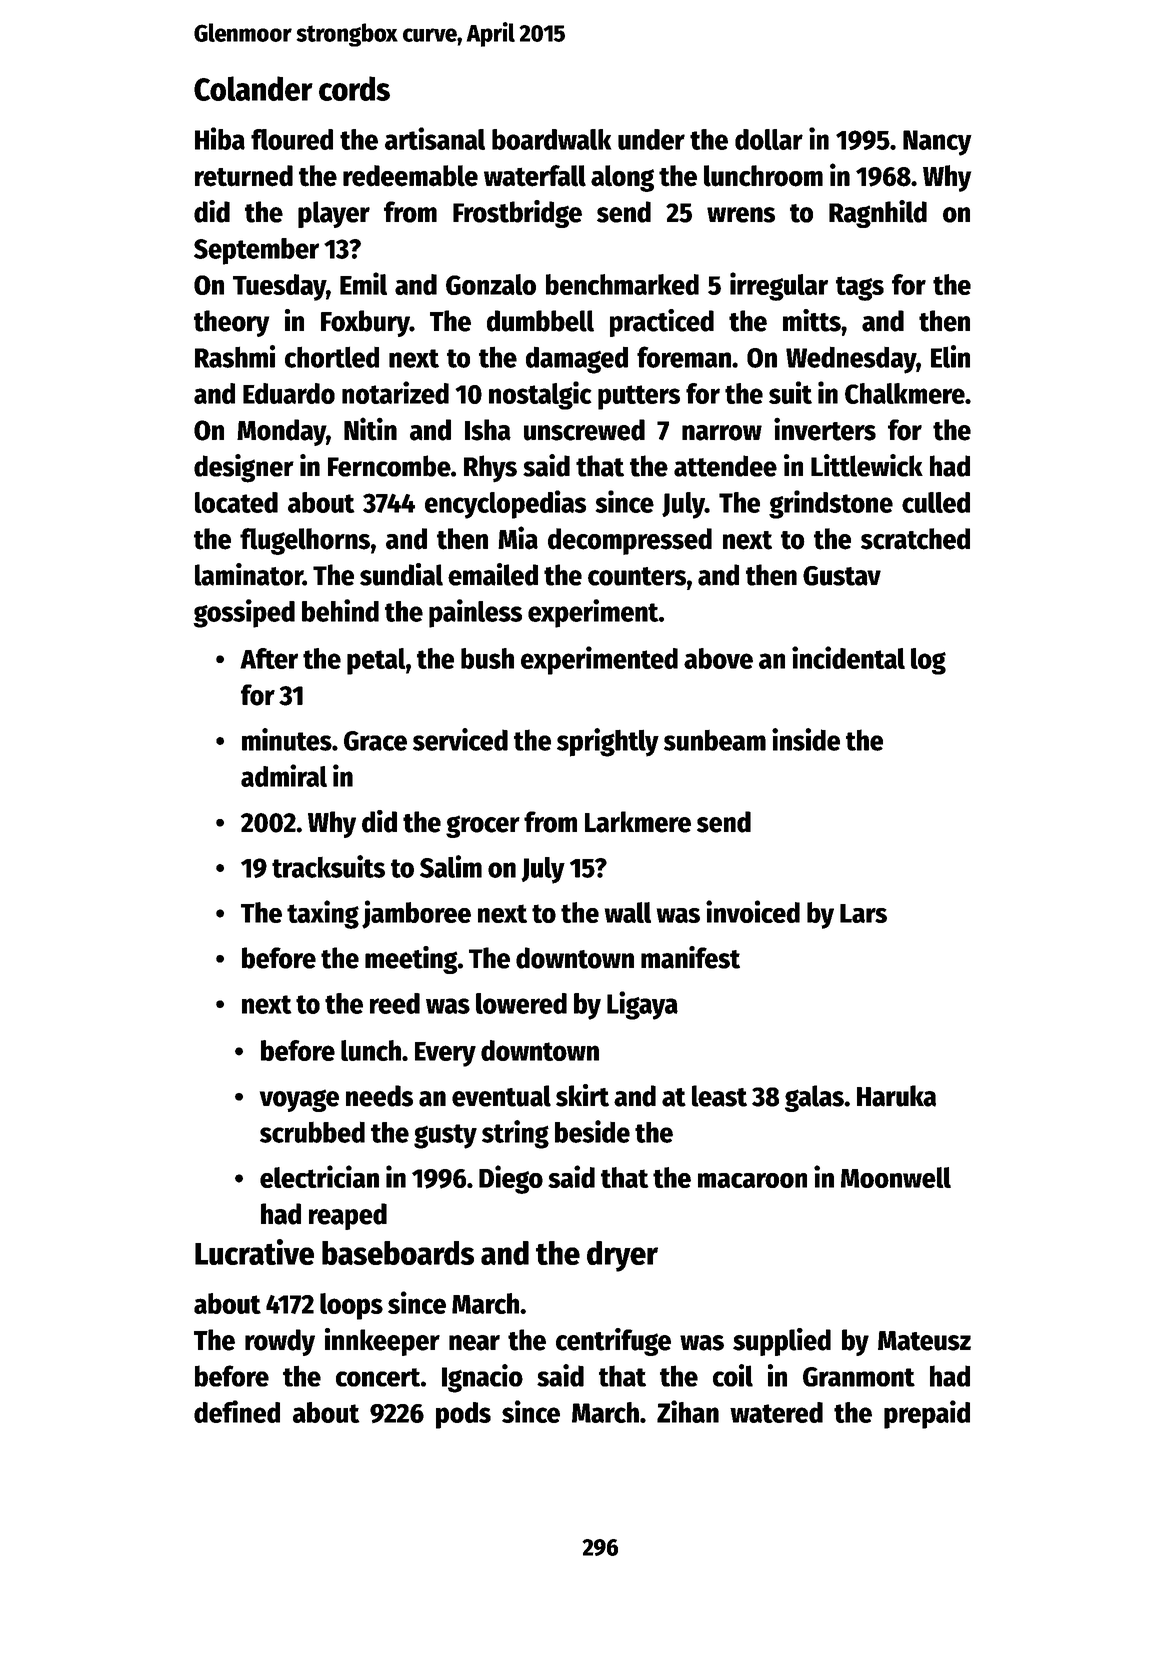 This image has width=1165, height=1654. Describe the element at coordinates (410, 176) in the image. I see `redeemable` at that location.
